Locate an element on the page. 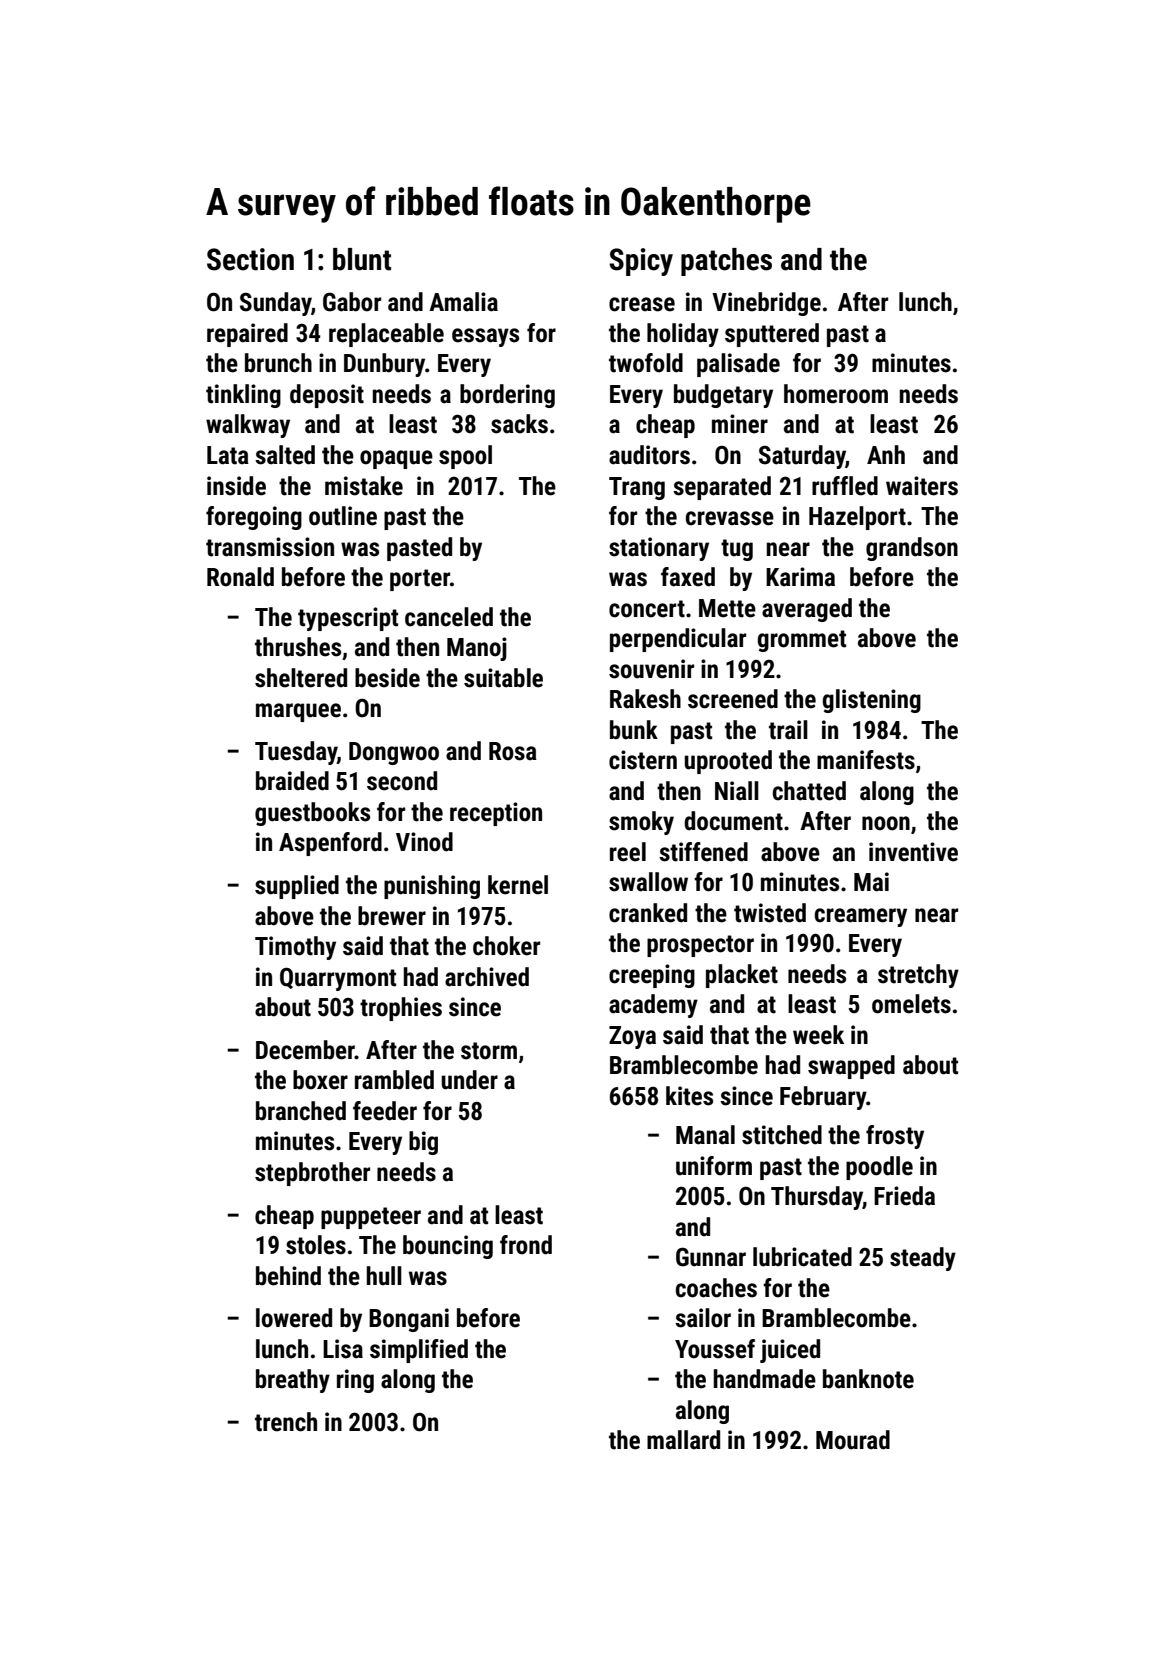 The height and width of the image is (1654, 1165). Section is located at coordinates (250, 259).
